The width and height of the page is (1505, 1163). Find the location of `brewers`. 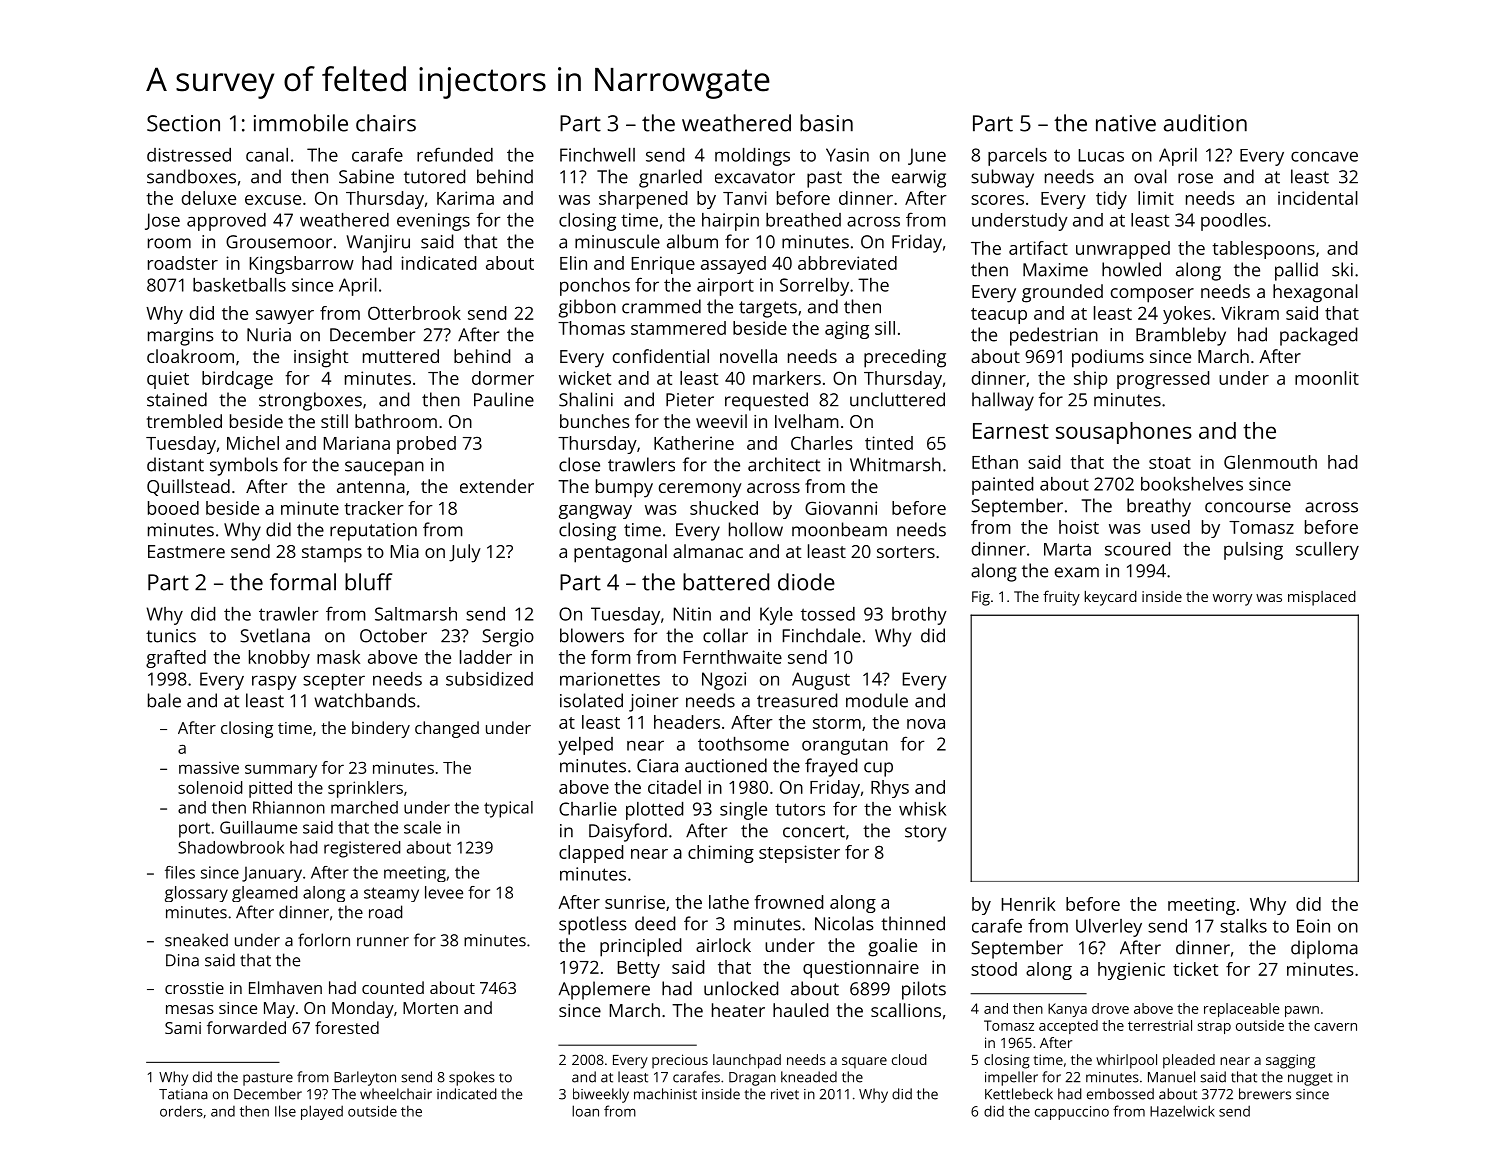

brewers is located at coordinates (1265, 1094).
